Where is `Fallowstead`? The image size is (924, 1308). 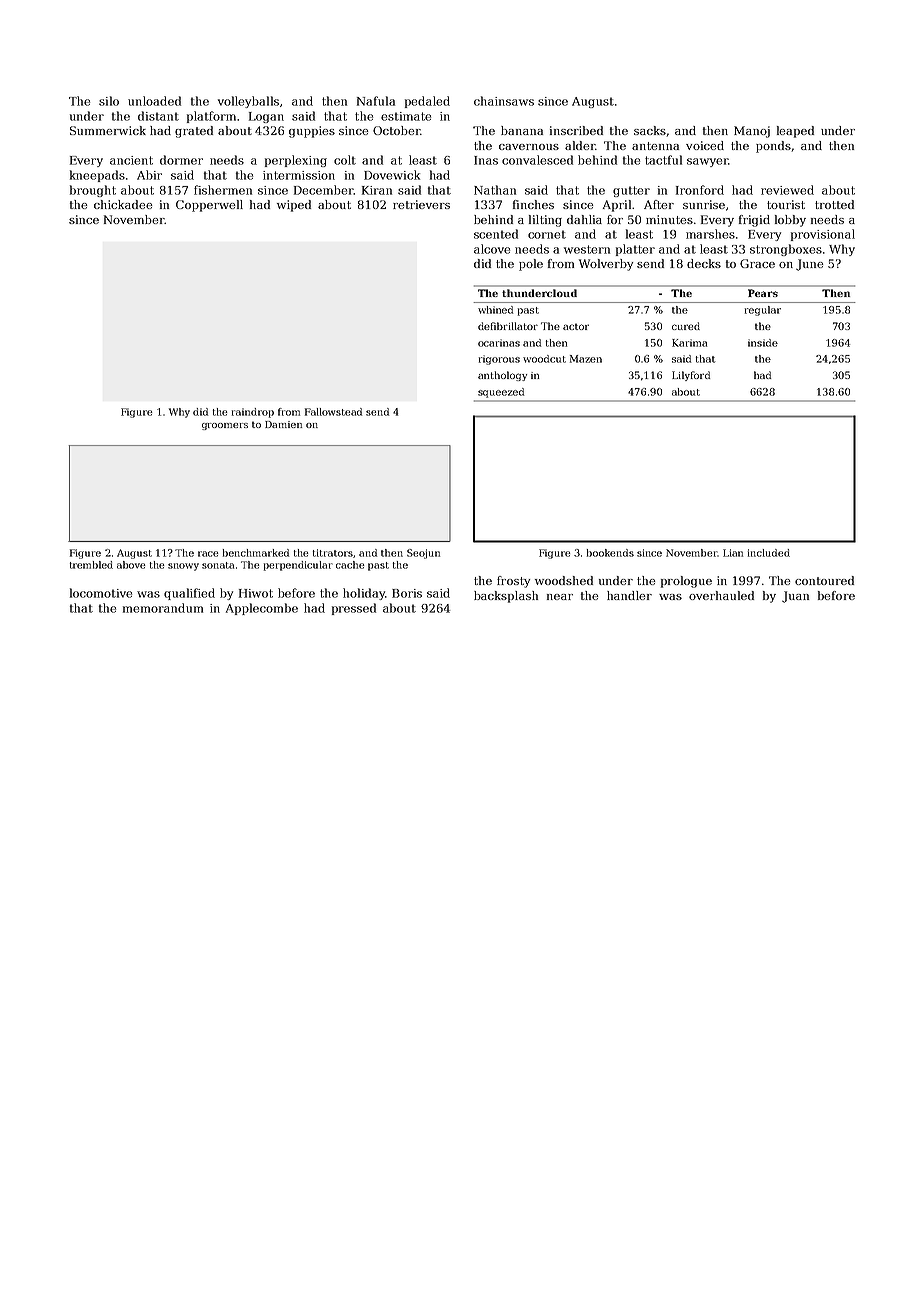
Fallowstead is located at coordinates (333, 412).
